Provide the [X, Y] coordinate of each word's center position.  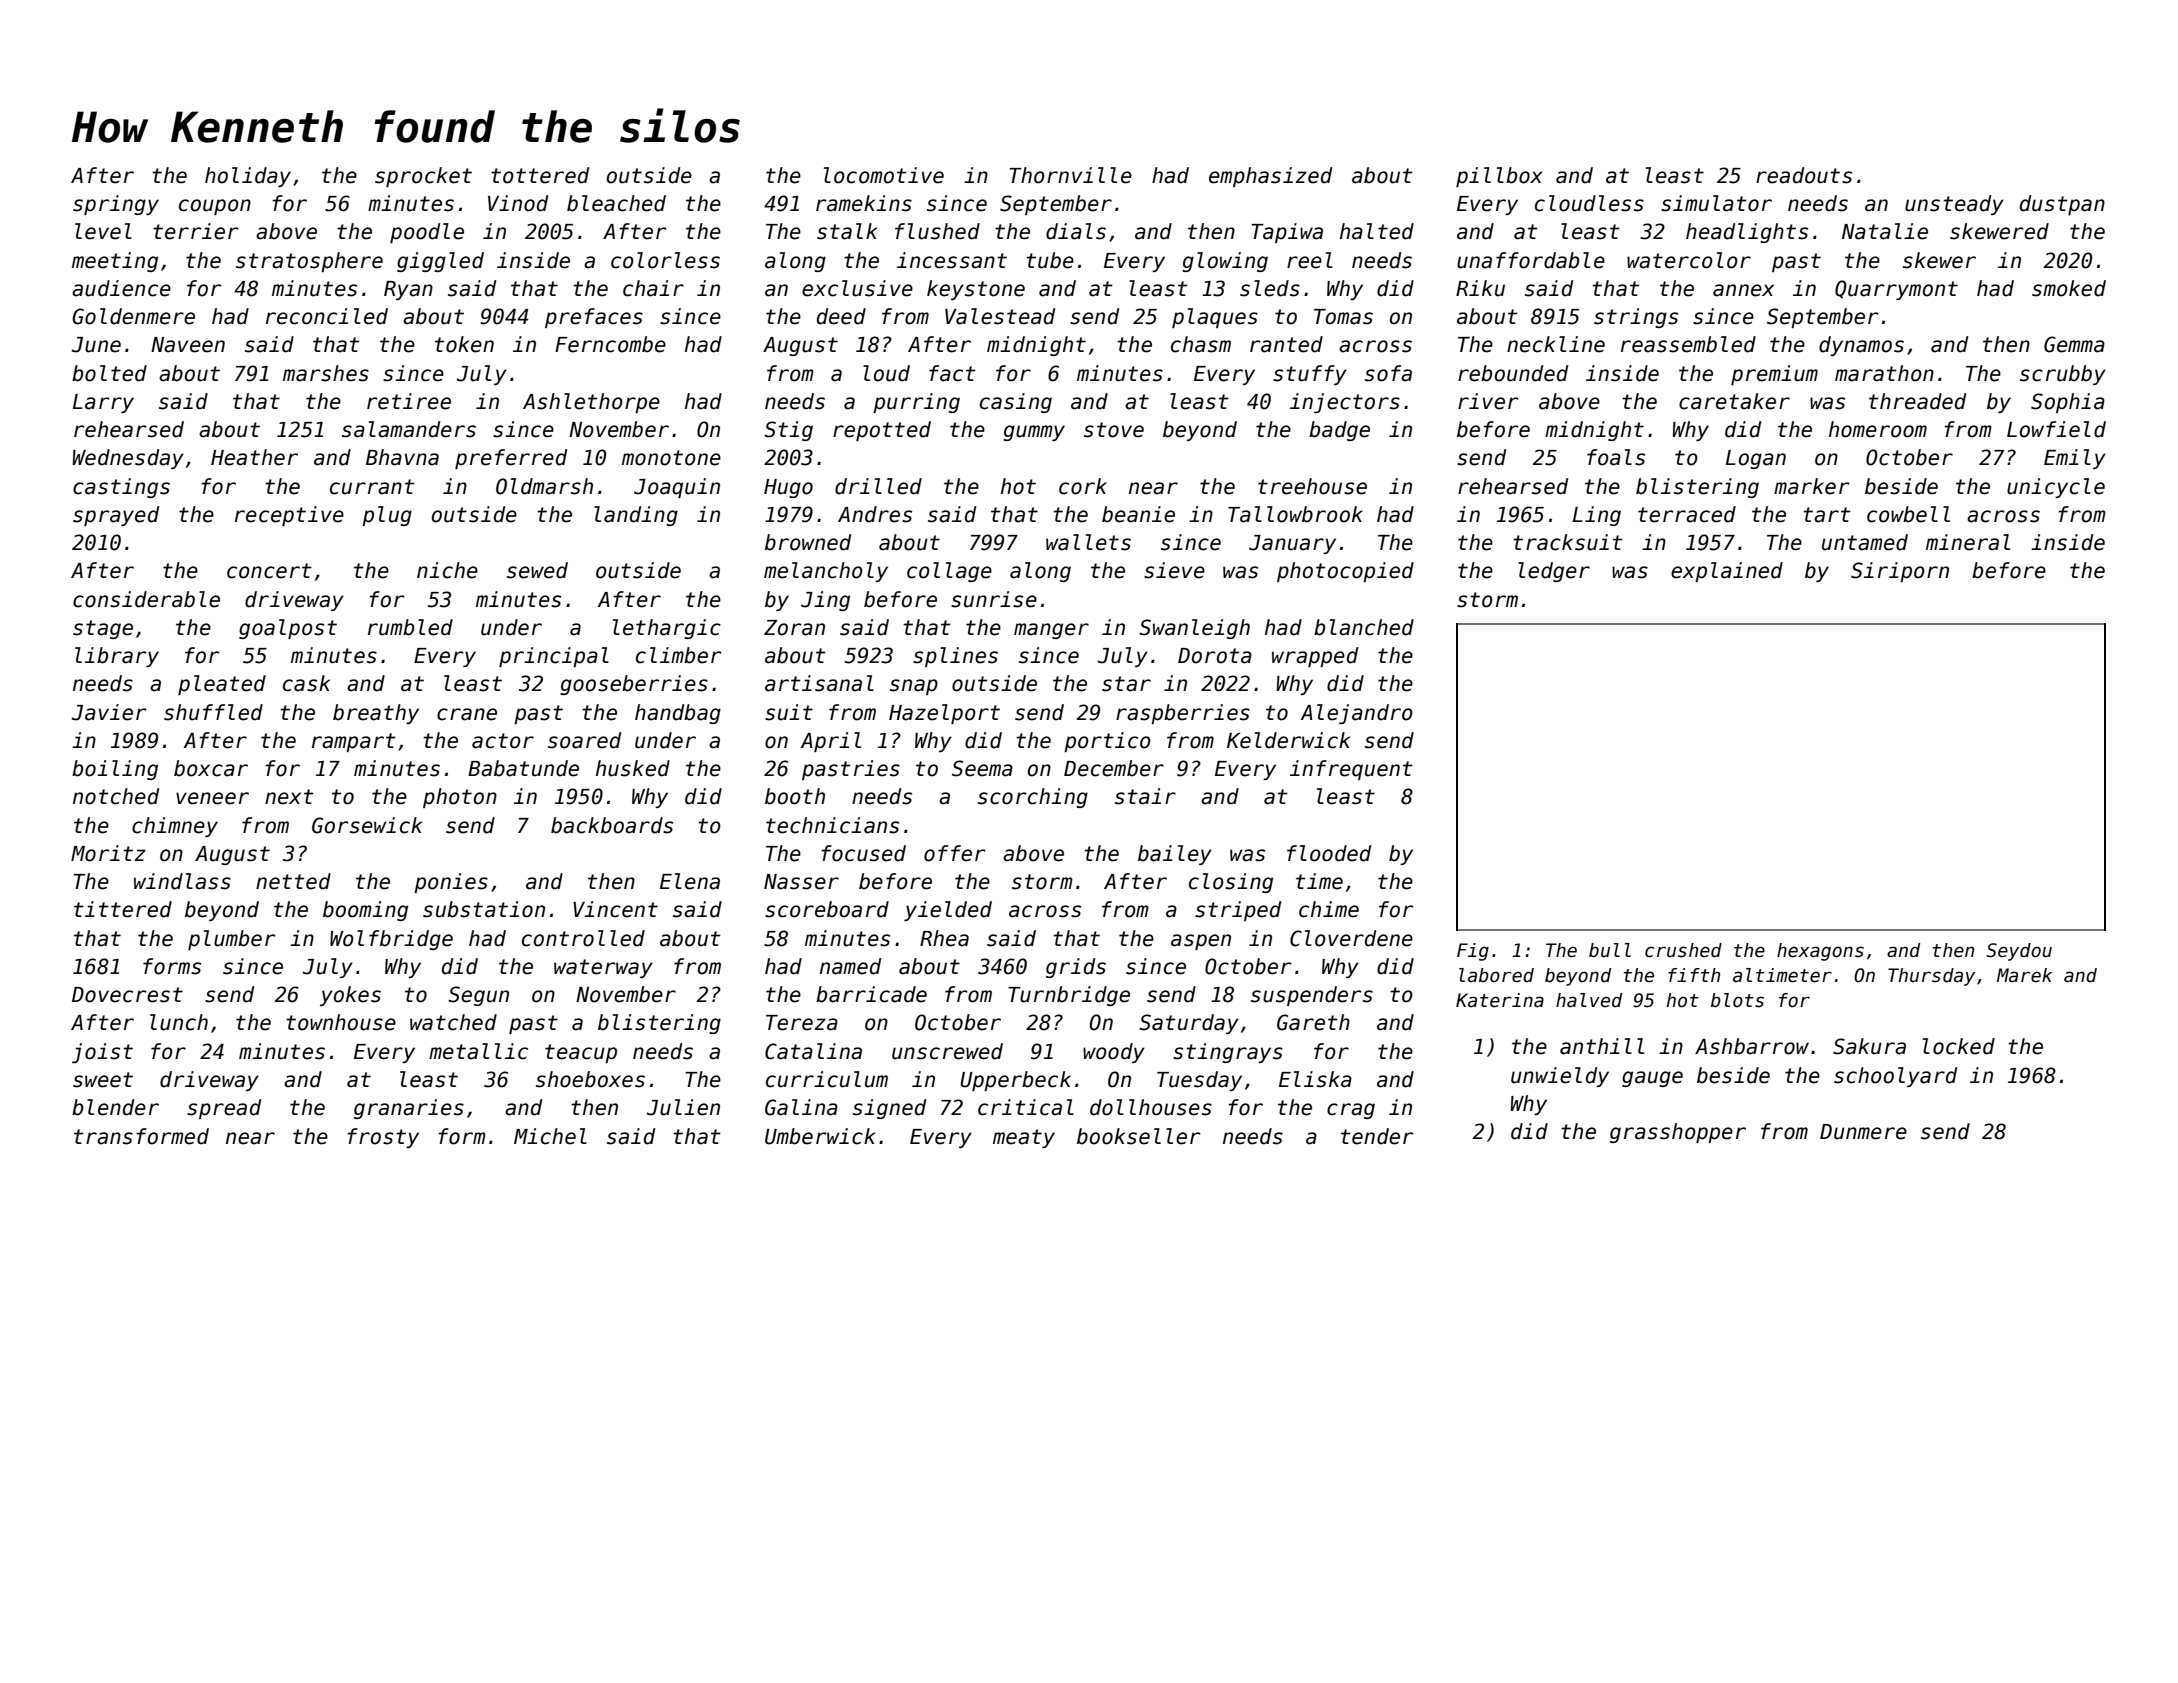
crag [1351, 1111]
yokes [350, 996]
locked [1959, 1046]
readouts [1804, 175]
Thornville [1070, 175]
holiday [248, 177]
